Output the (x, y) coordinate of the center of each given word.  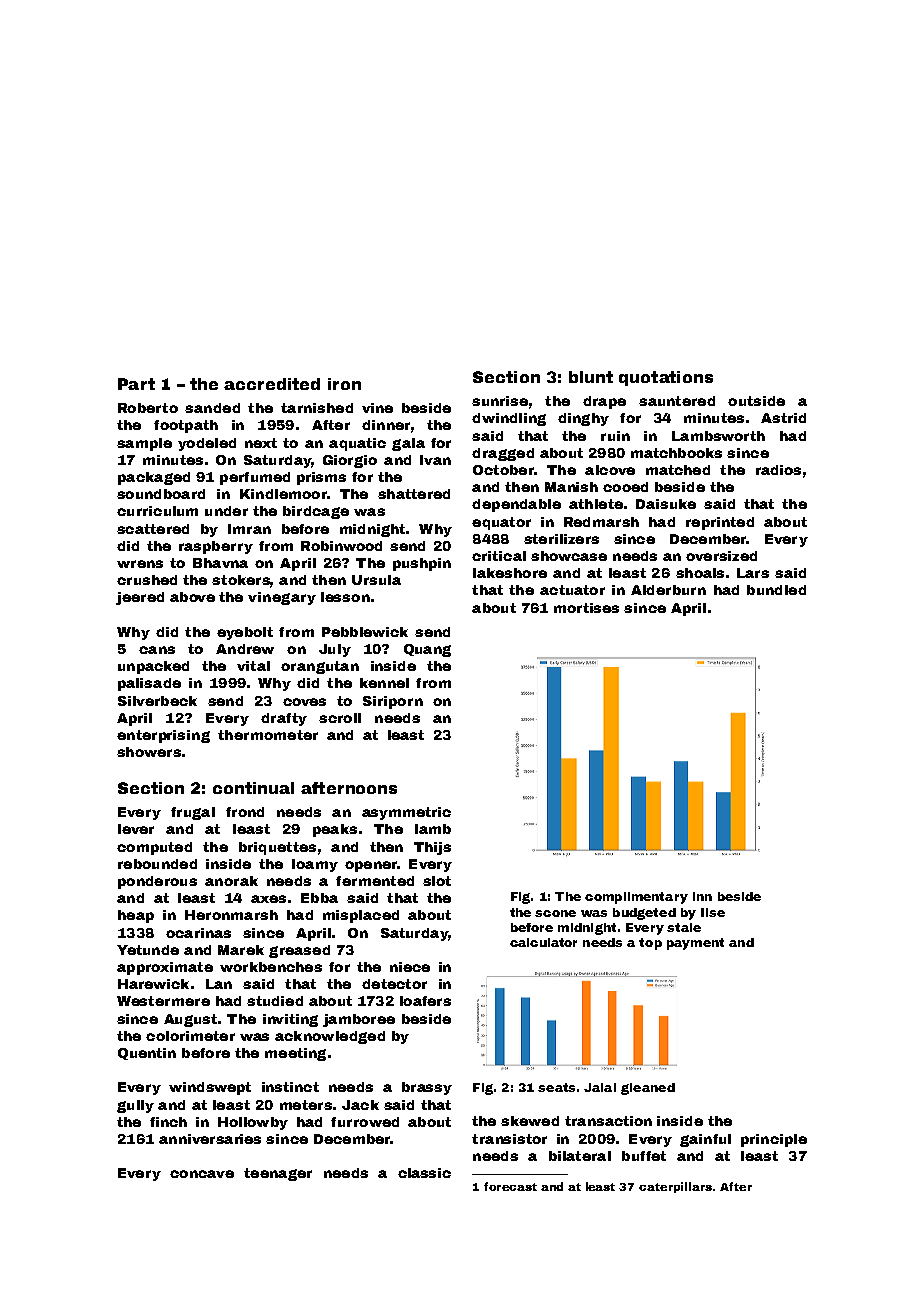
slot (437, 881)
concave (202, 1174)
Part (136, 384)
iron (344, 384)
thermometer (268, 735)
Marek (241, 950)
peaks (335, 830)
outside (756, 401)
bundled (776, 590)
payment (695, 944)
